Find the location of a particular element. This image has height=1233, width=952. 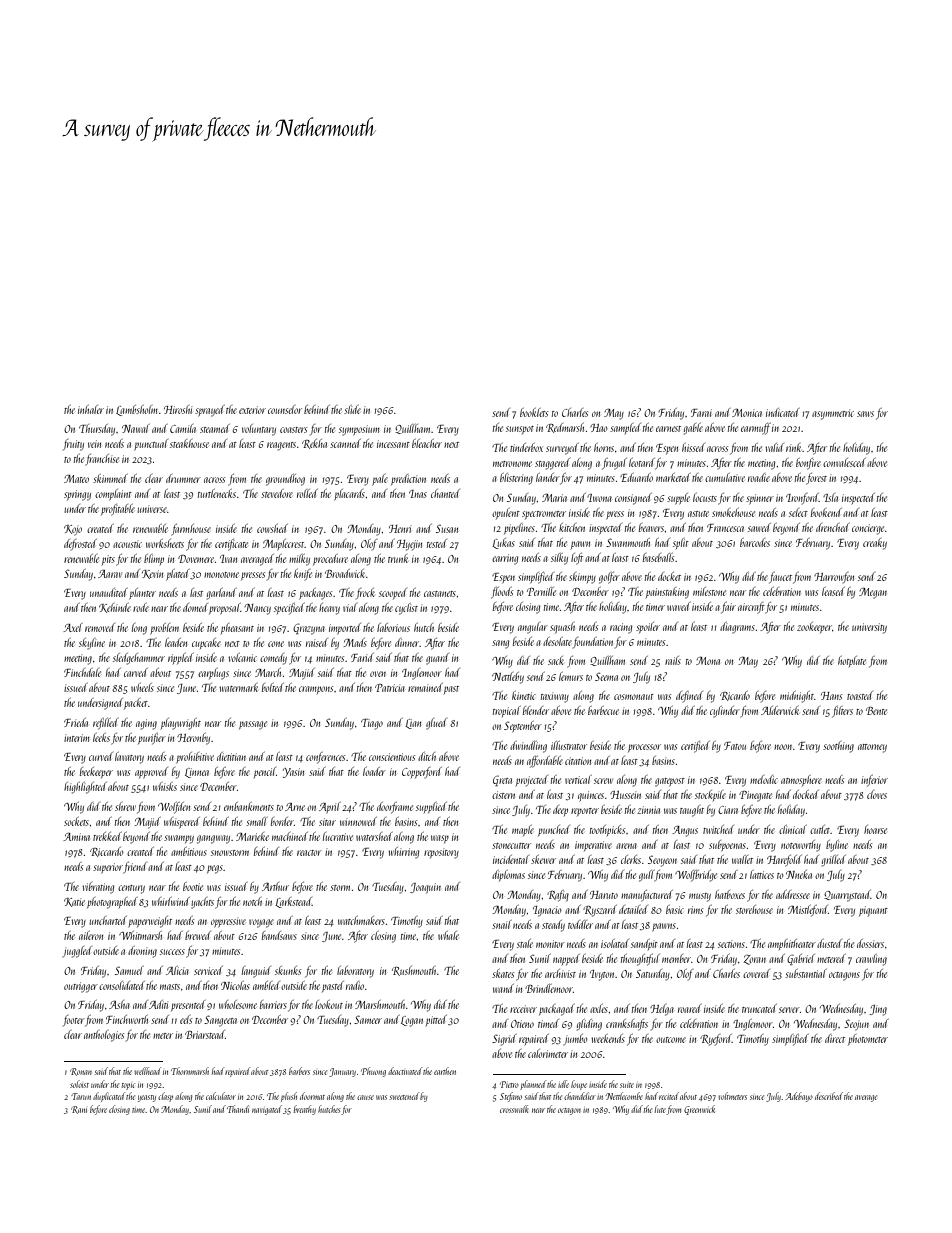

indicated is located at coordinates (783, 412).
